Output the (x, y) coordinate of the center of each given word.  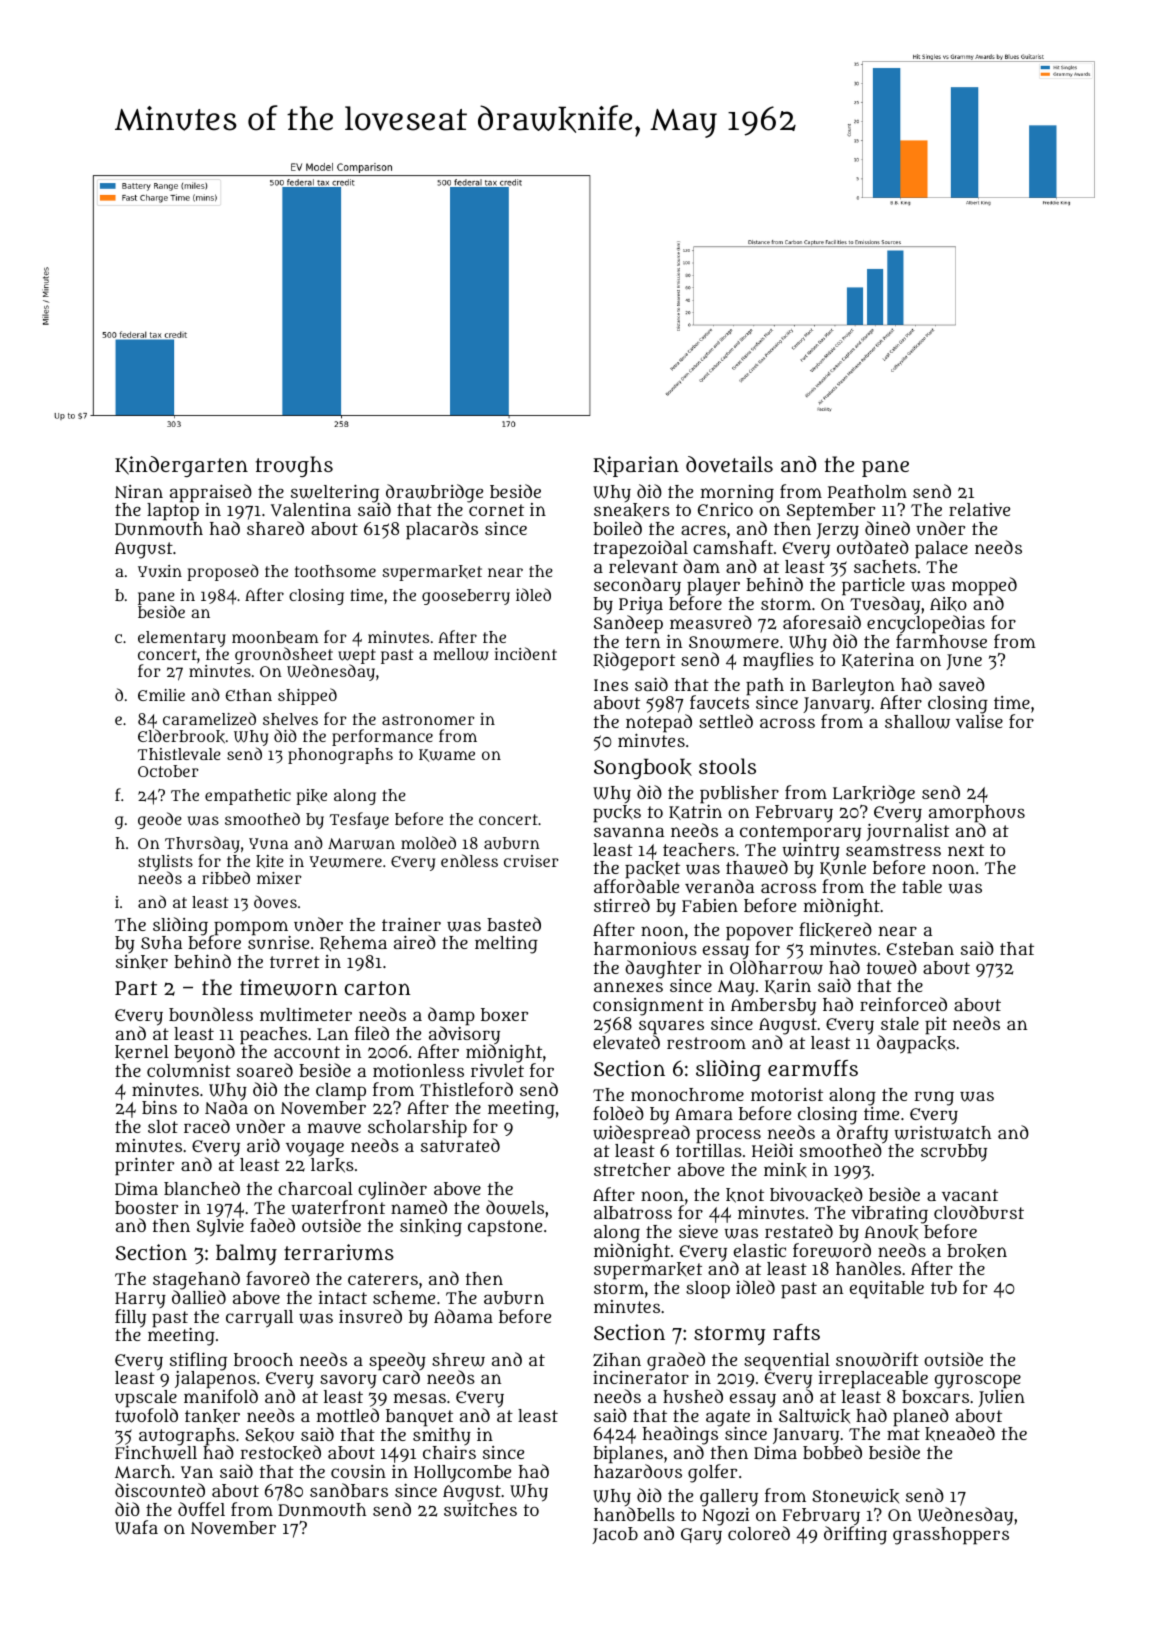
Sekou (269, 1435)
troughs (294, 466)
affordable (636, 886)
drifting (855, 1535)
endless (469, 860)
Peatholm (867, 491)
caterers (383, 1279)
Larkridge (874, 794)
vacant (970, 1195)
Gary (701, 1536)
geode (160, 820)
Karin (788, 986)
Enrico (725, 509)
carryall (259, 1319)
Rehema (353, 943)
